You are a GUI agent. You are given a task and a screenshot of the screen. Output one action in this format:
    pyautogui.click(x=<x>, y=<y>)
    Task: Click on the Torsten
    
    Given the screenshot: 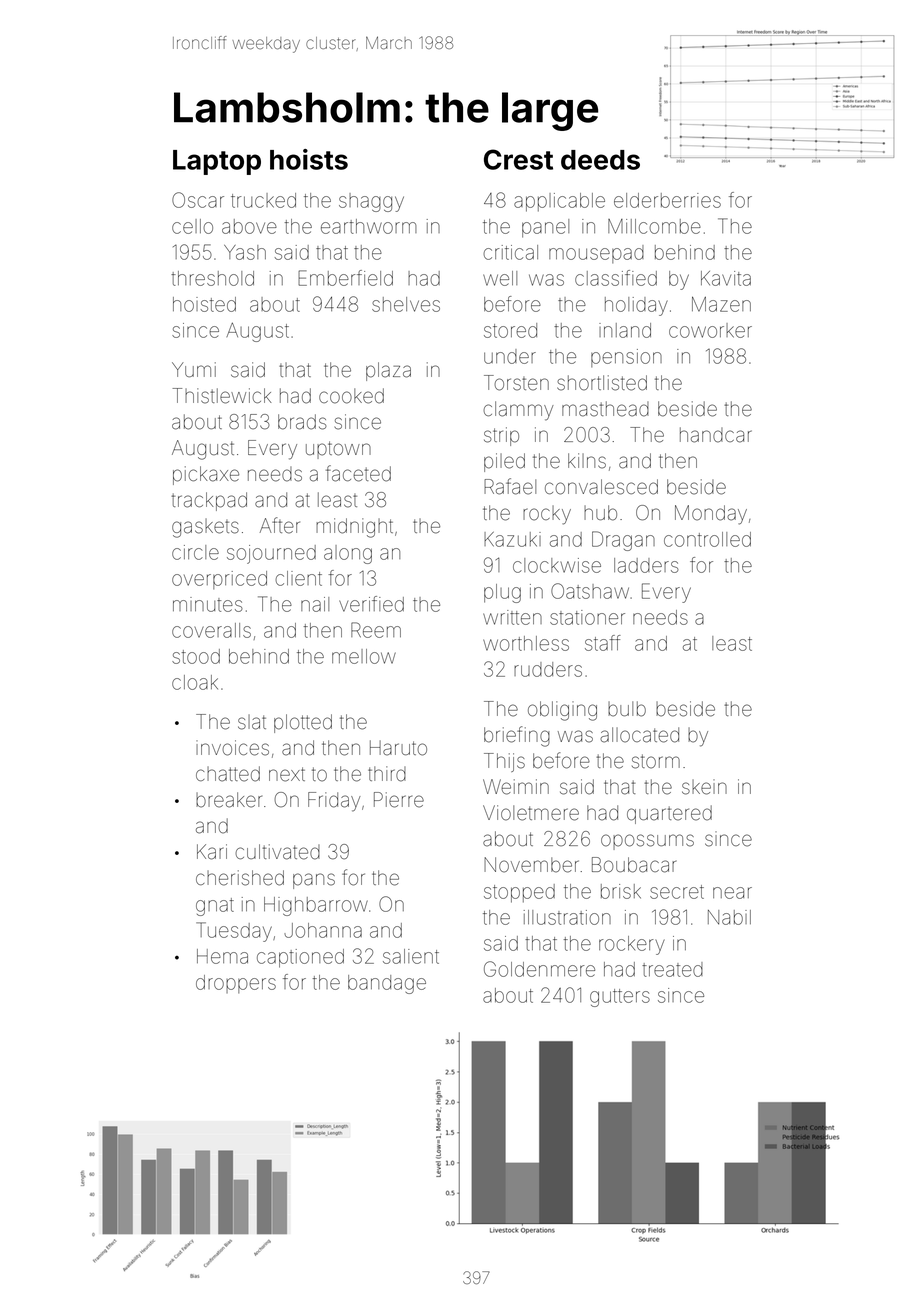 What is the action you would take?
    pyautogui.click(x=516, y=383)
